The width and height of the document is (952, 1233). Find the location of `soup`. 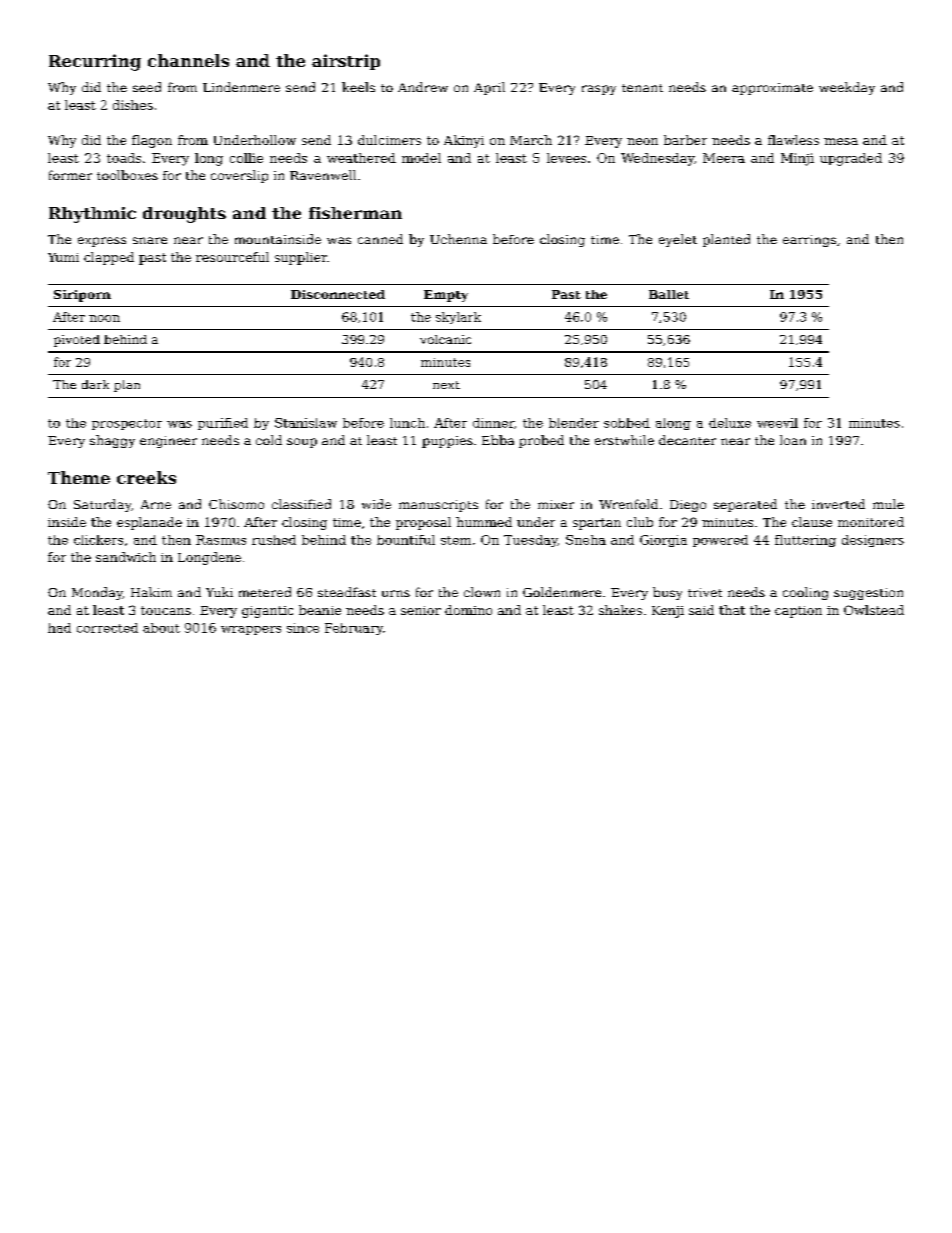

soup is located at coordinates (302, 443).
